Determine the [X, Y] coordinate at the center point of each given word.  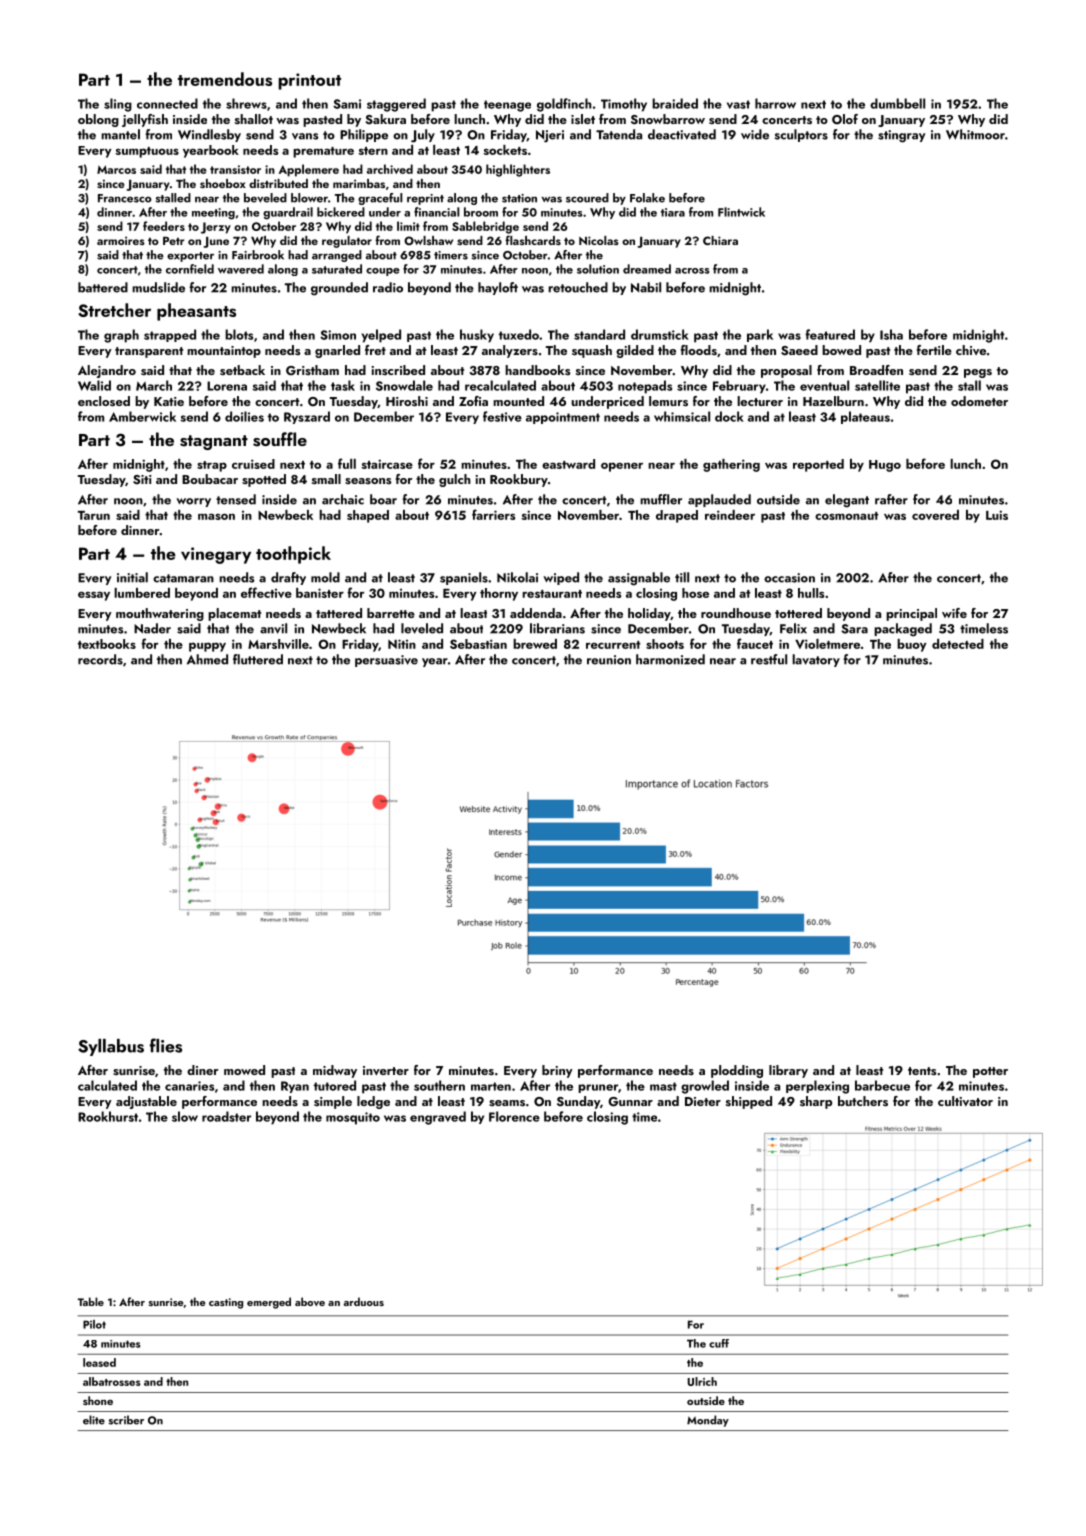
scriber [126, 1420]
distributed [278, 183]
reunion [609, 660]
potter [990, 1072]
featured [830, 334]
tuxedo [519, 334]
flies [166, 1045]
